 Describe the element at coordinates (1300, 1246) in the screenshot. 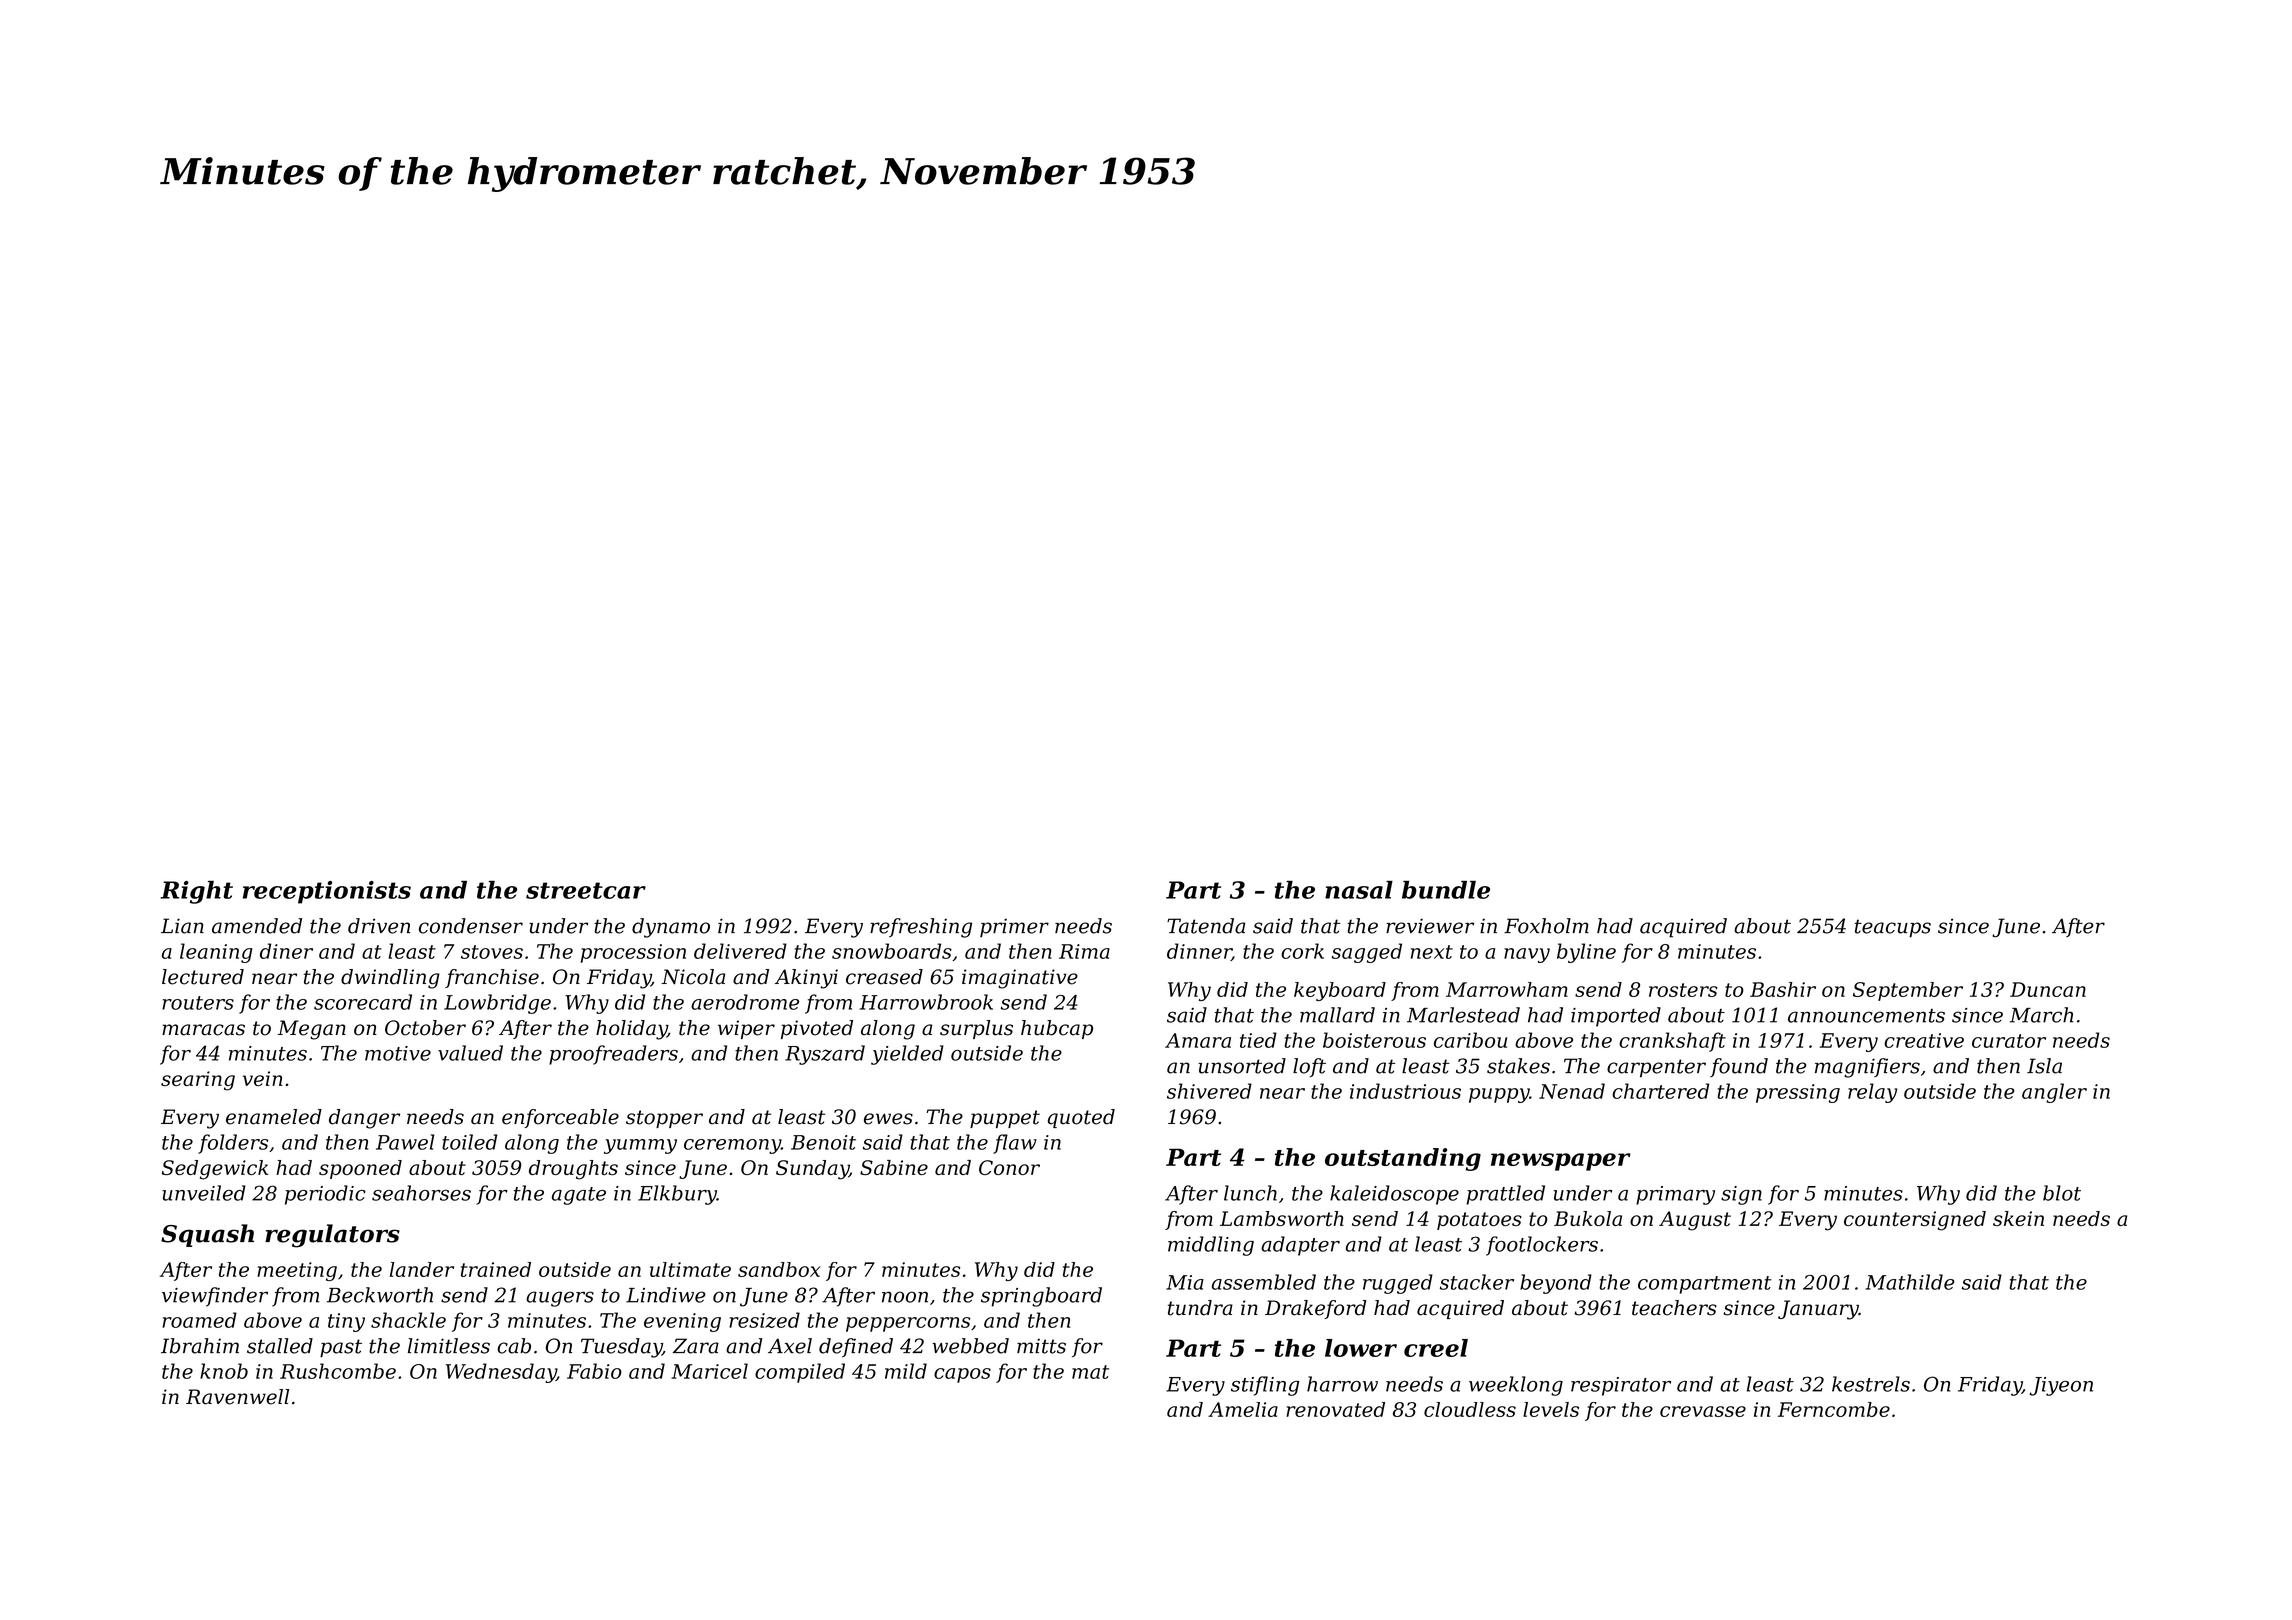

I see `adapter` at that location.
